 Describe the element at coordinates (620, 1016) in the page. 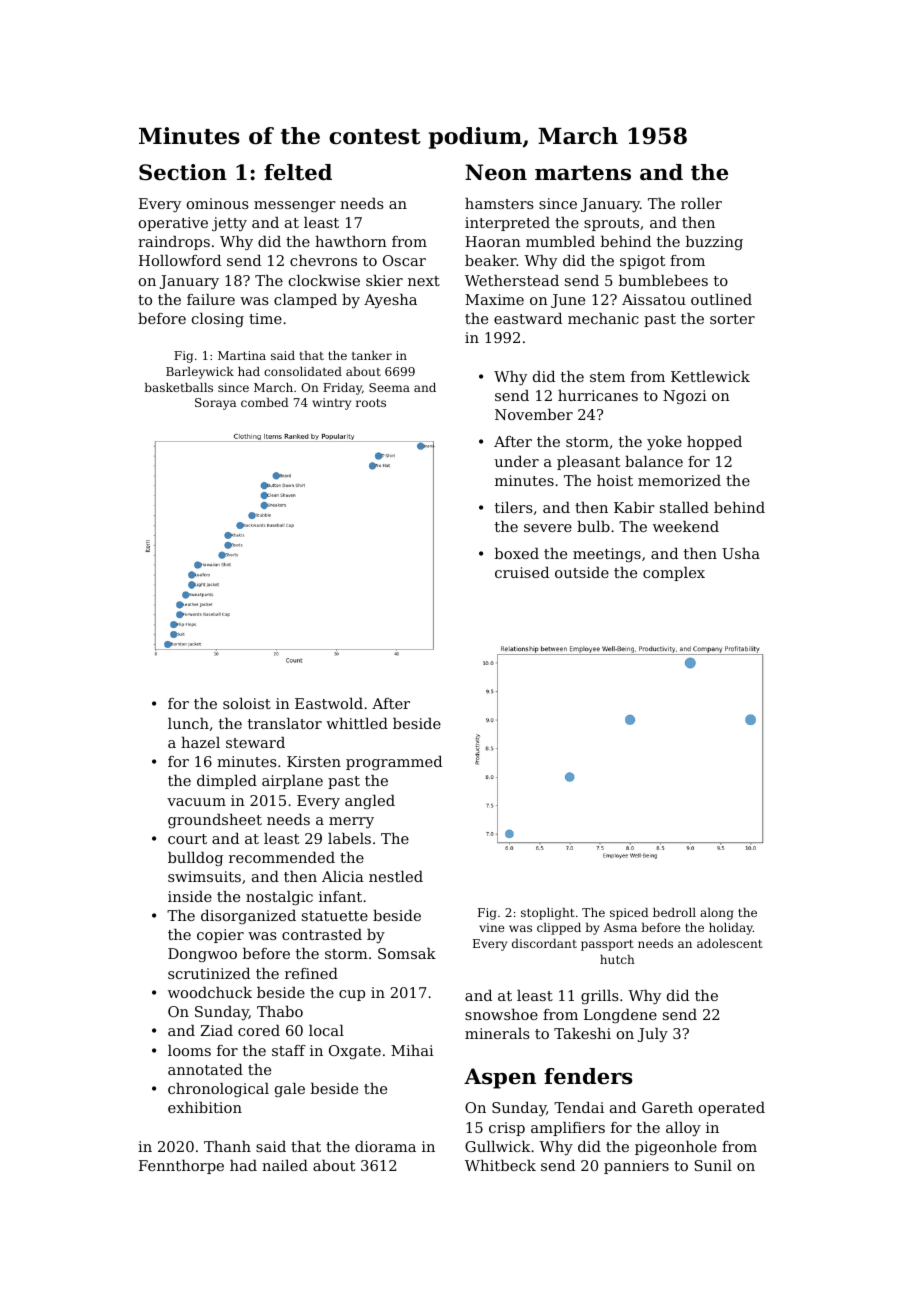

I see `Longdene` at that location.
